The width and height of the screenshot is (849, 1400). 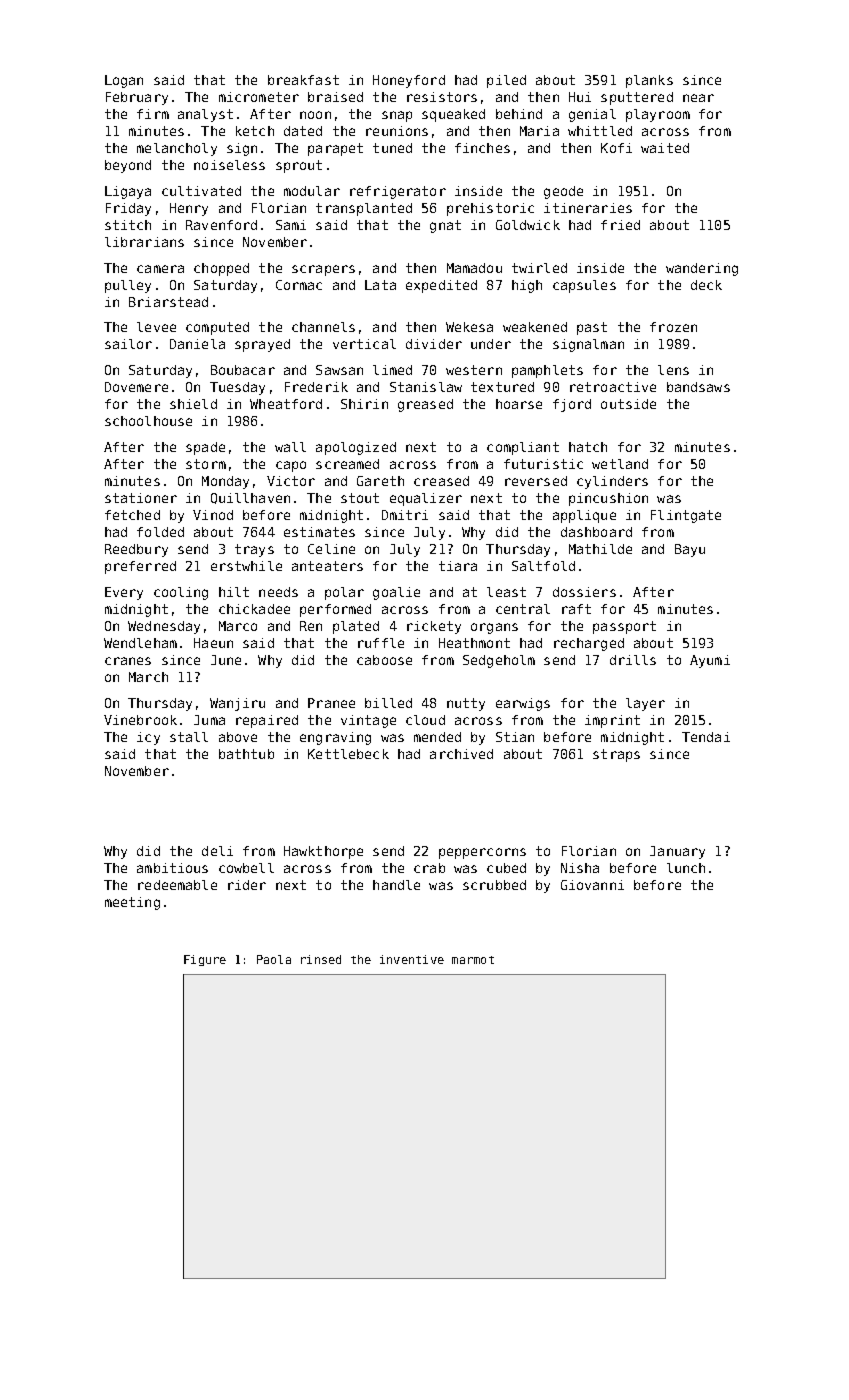 What do you see at coordinates (172, 868) in the screenshot?
I see `ambitious` at bounding box center [172, 868].
